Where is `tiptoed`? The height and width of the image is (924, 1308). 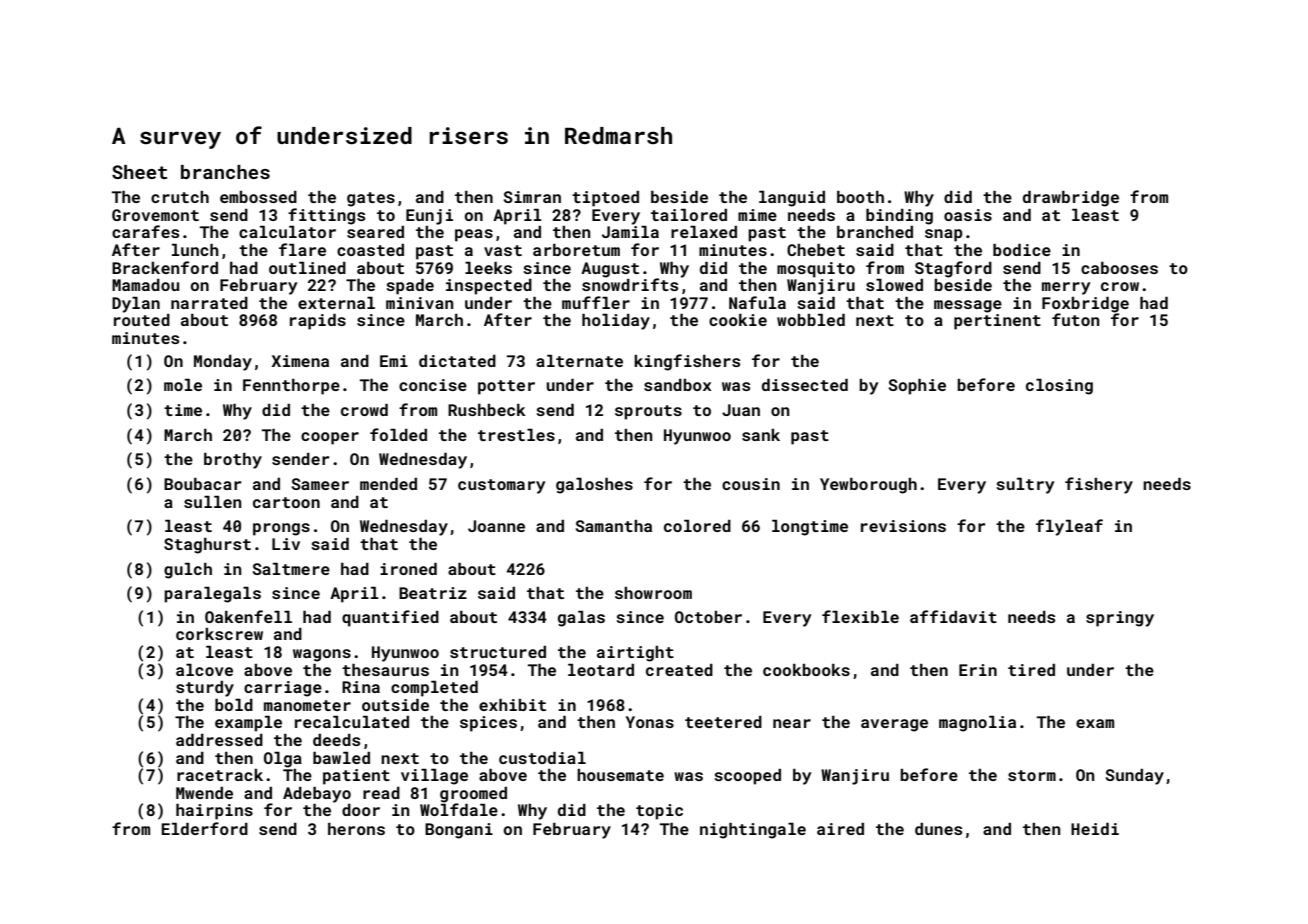
tiptoed is located at coordinates (605, 199).
